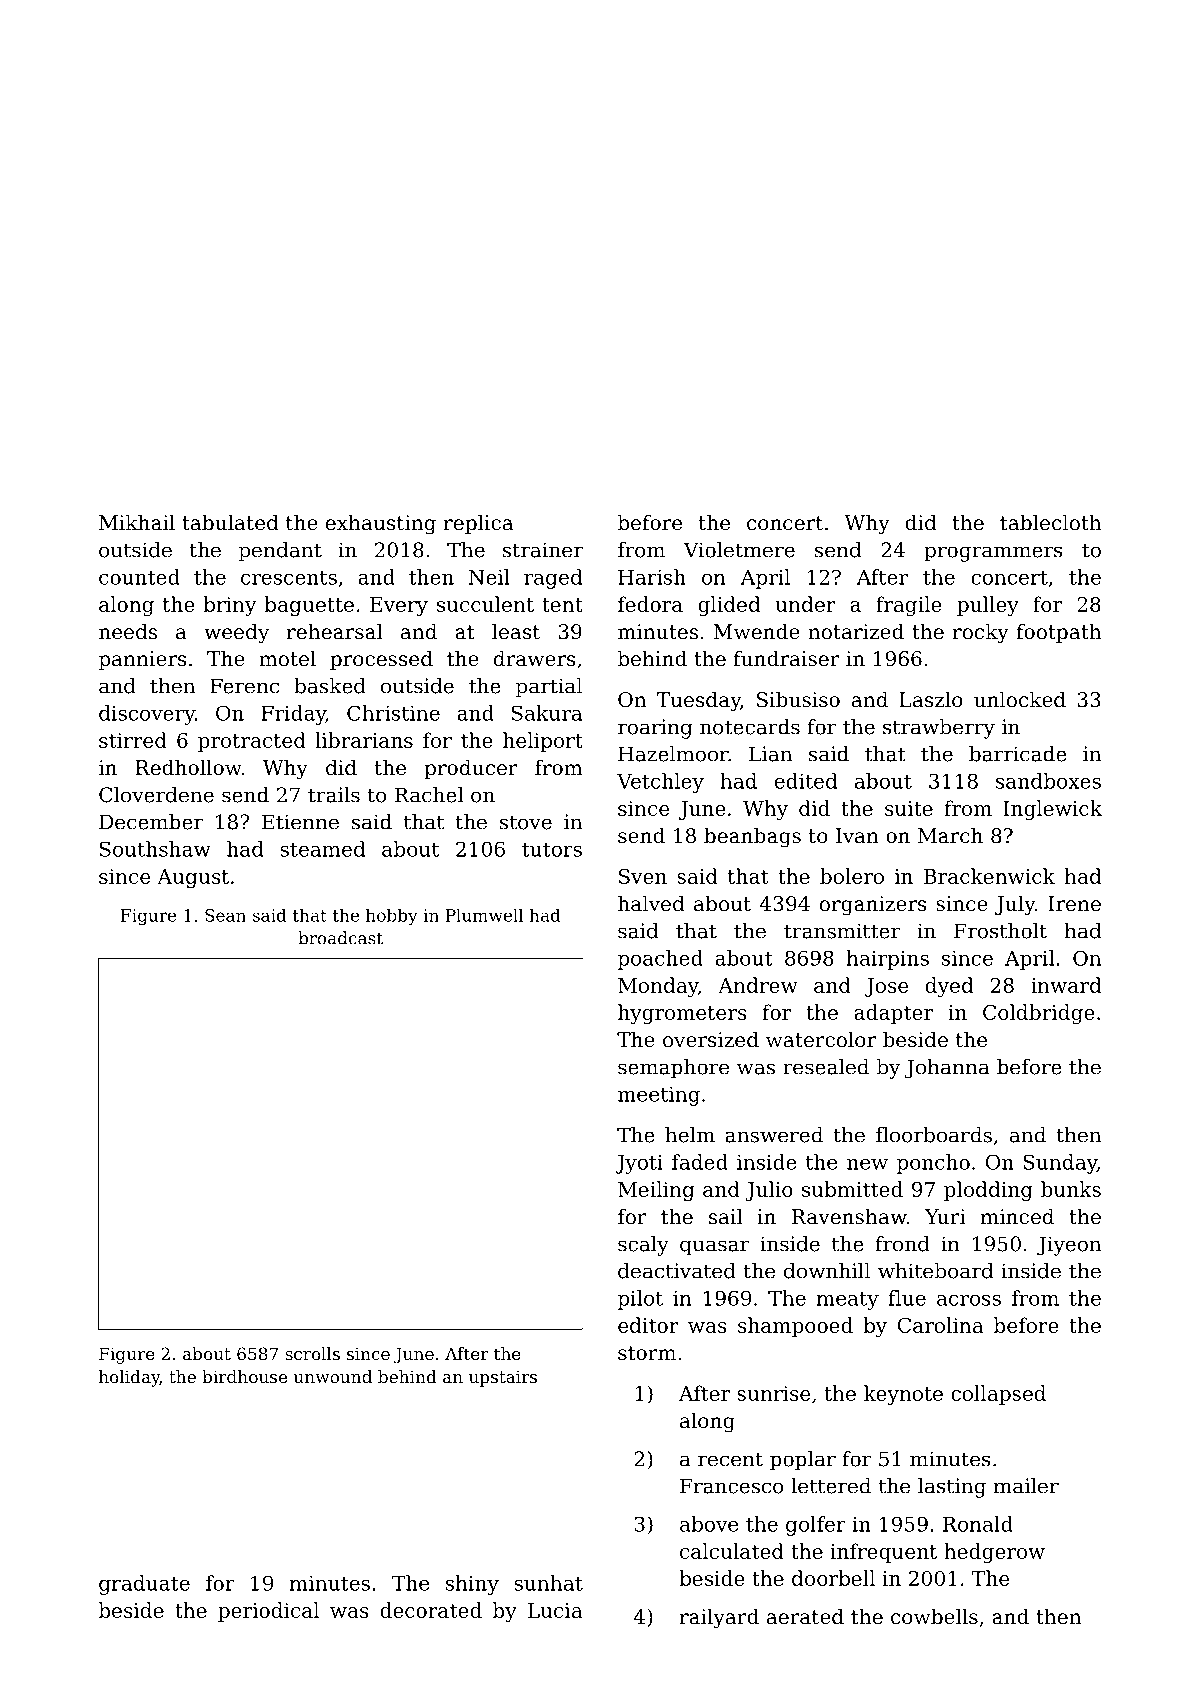 This screenshot has height=1697, width=1200. Describe the element at coordinates (1050, 522) in the screenshot. I see `tablecloth` at that location.
